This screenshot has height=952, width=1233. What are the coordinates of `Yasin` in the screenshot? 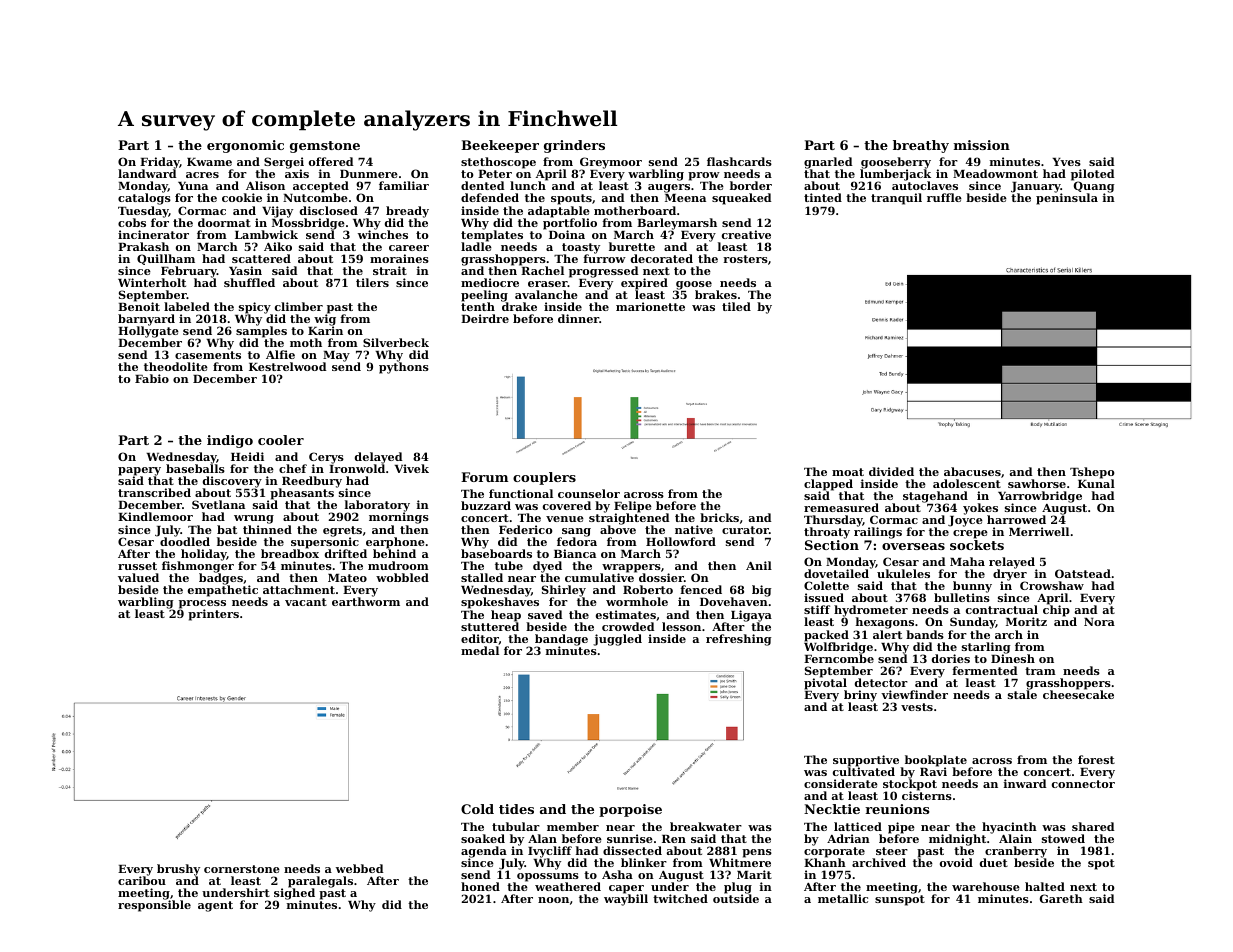 It's located at (245, 270).
